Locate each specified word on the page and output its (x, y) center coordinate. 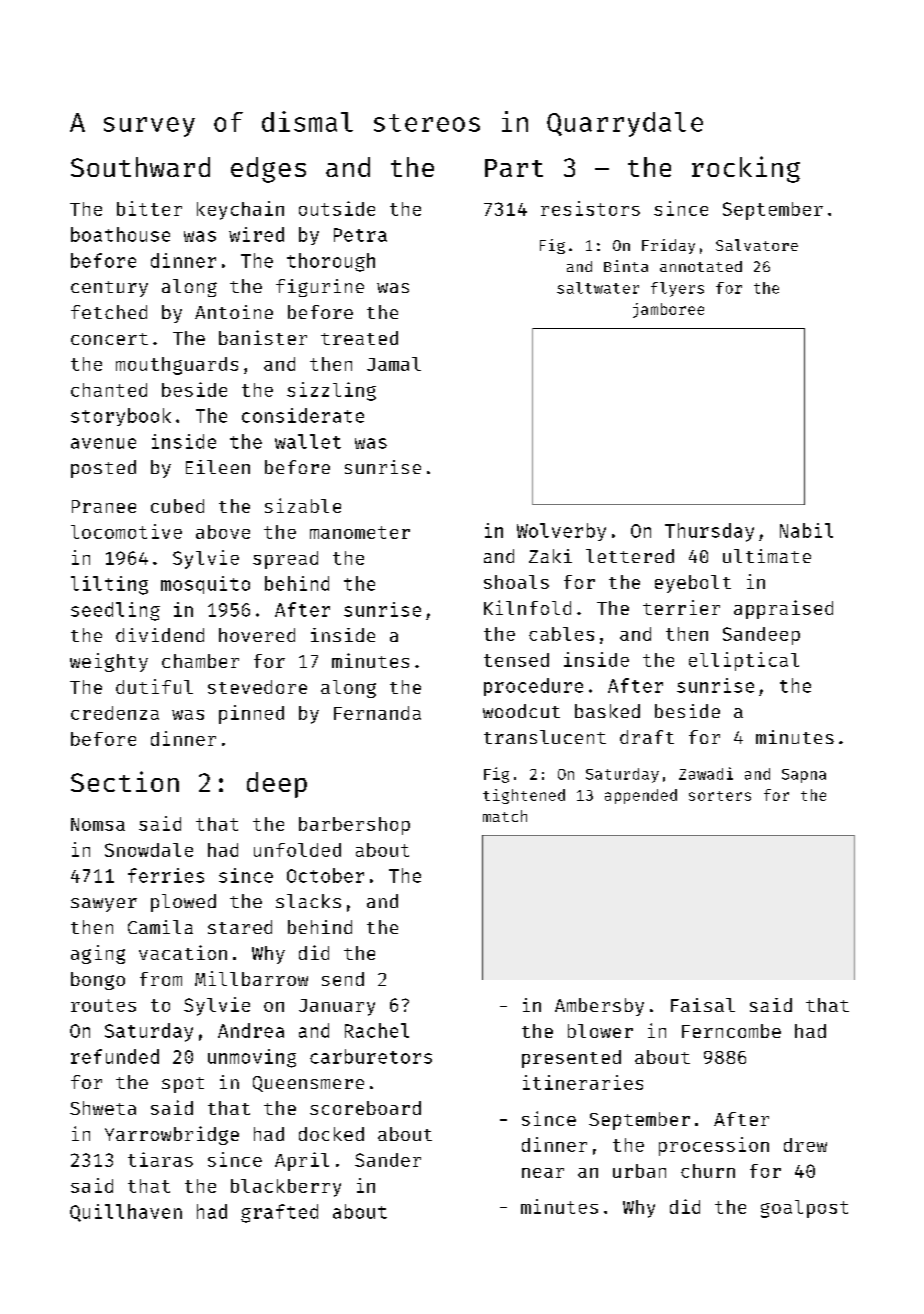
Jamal (394, 364)
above (223, 532)
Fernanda (377, 713)
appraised (783, 609)
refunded (115, 1056)
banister (263, 337)
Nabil (806, 530)
